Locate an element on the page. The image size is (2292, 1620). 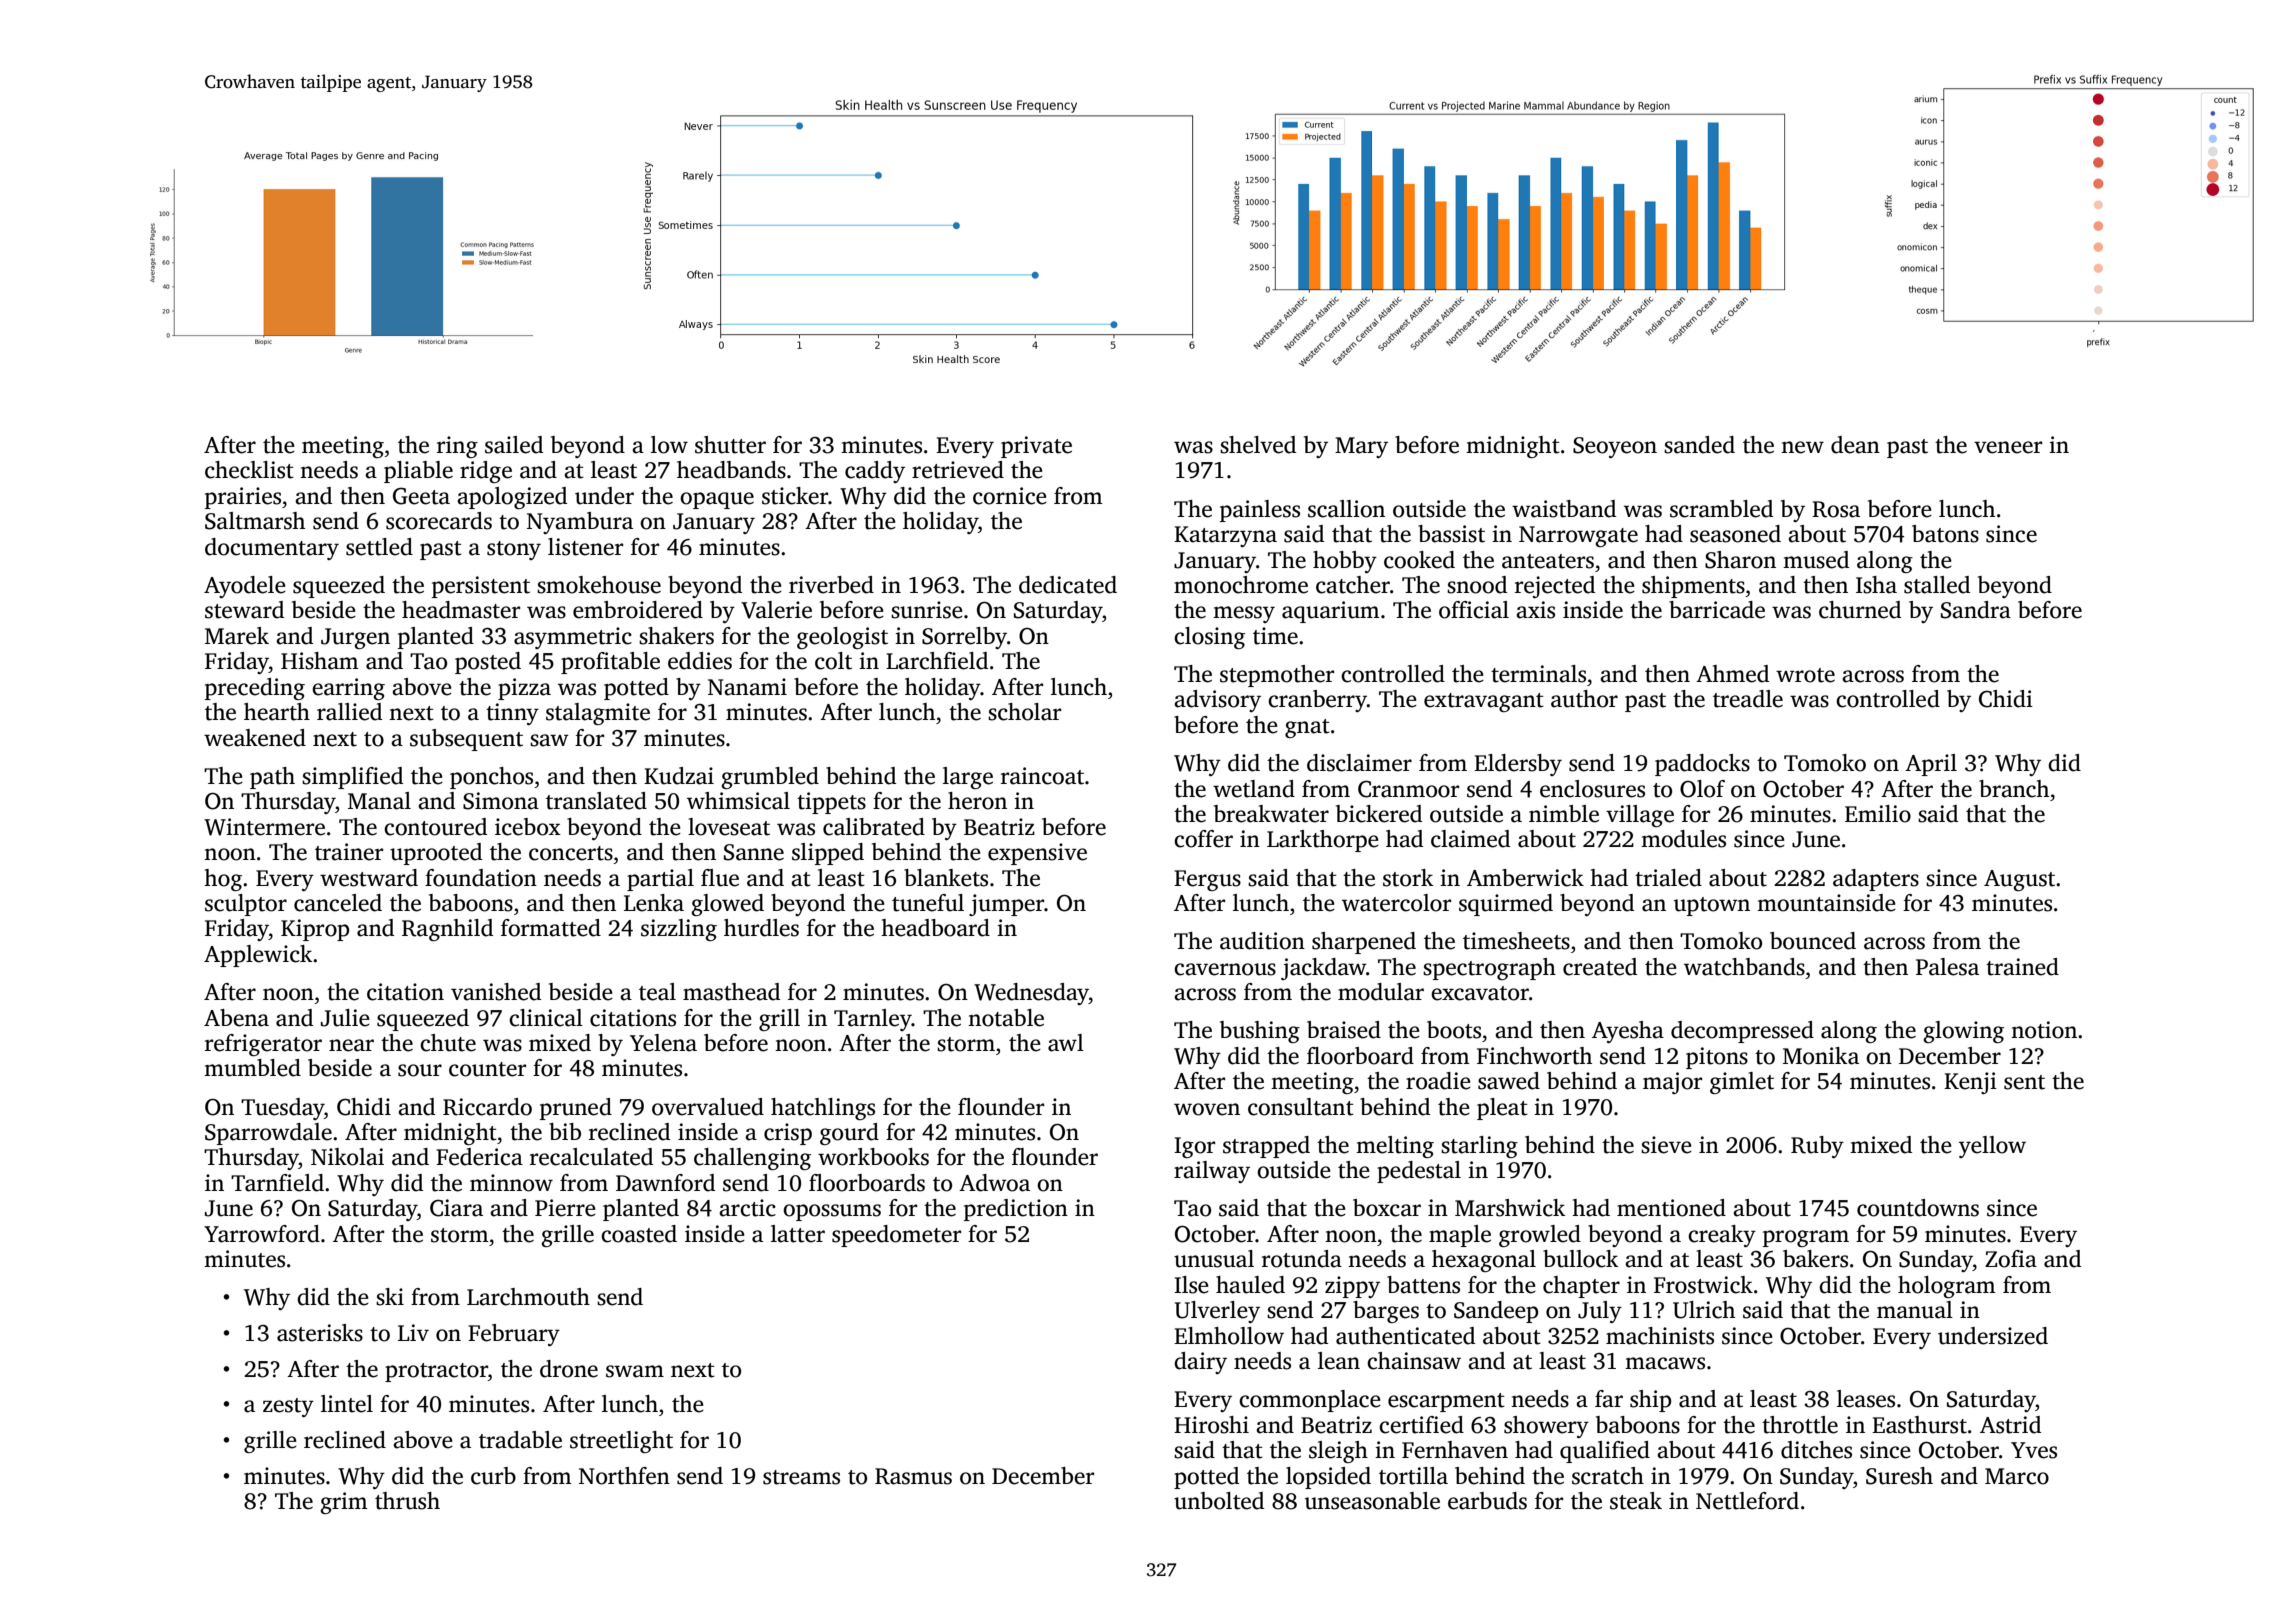
subsequent is located at coordinates (466, 740).
